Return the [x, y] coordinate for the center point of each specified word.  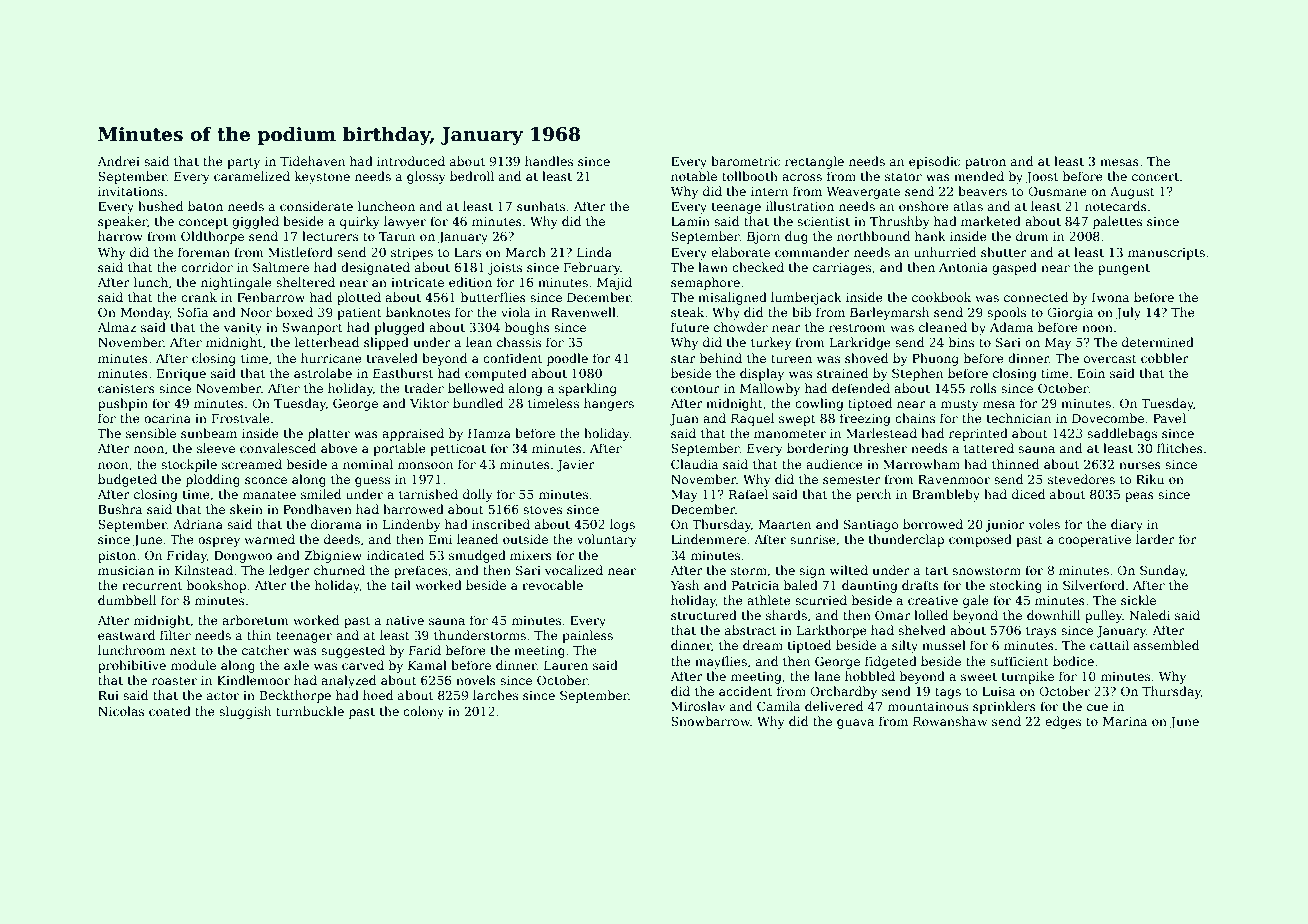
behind [721, 358]
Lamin [690, 221]
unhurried [945, 252]
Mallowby [770, 389]
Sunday [1163, 571]
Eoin [1091, 373]
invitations [130, 191]
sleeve [216, 448]
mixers [531, 555]
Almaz [116, 327]
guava [855, 724]
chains [915, 418]
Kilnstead [204, 570]
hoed [378, 695]
